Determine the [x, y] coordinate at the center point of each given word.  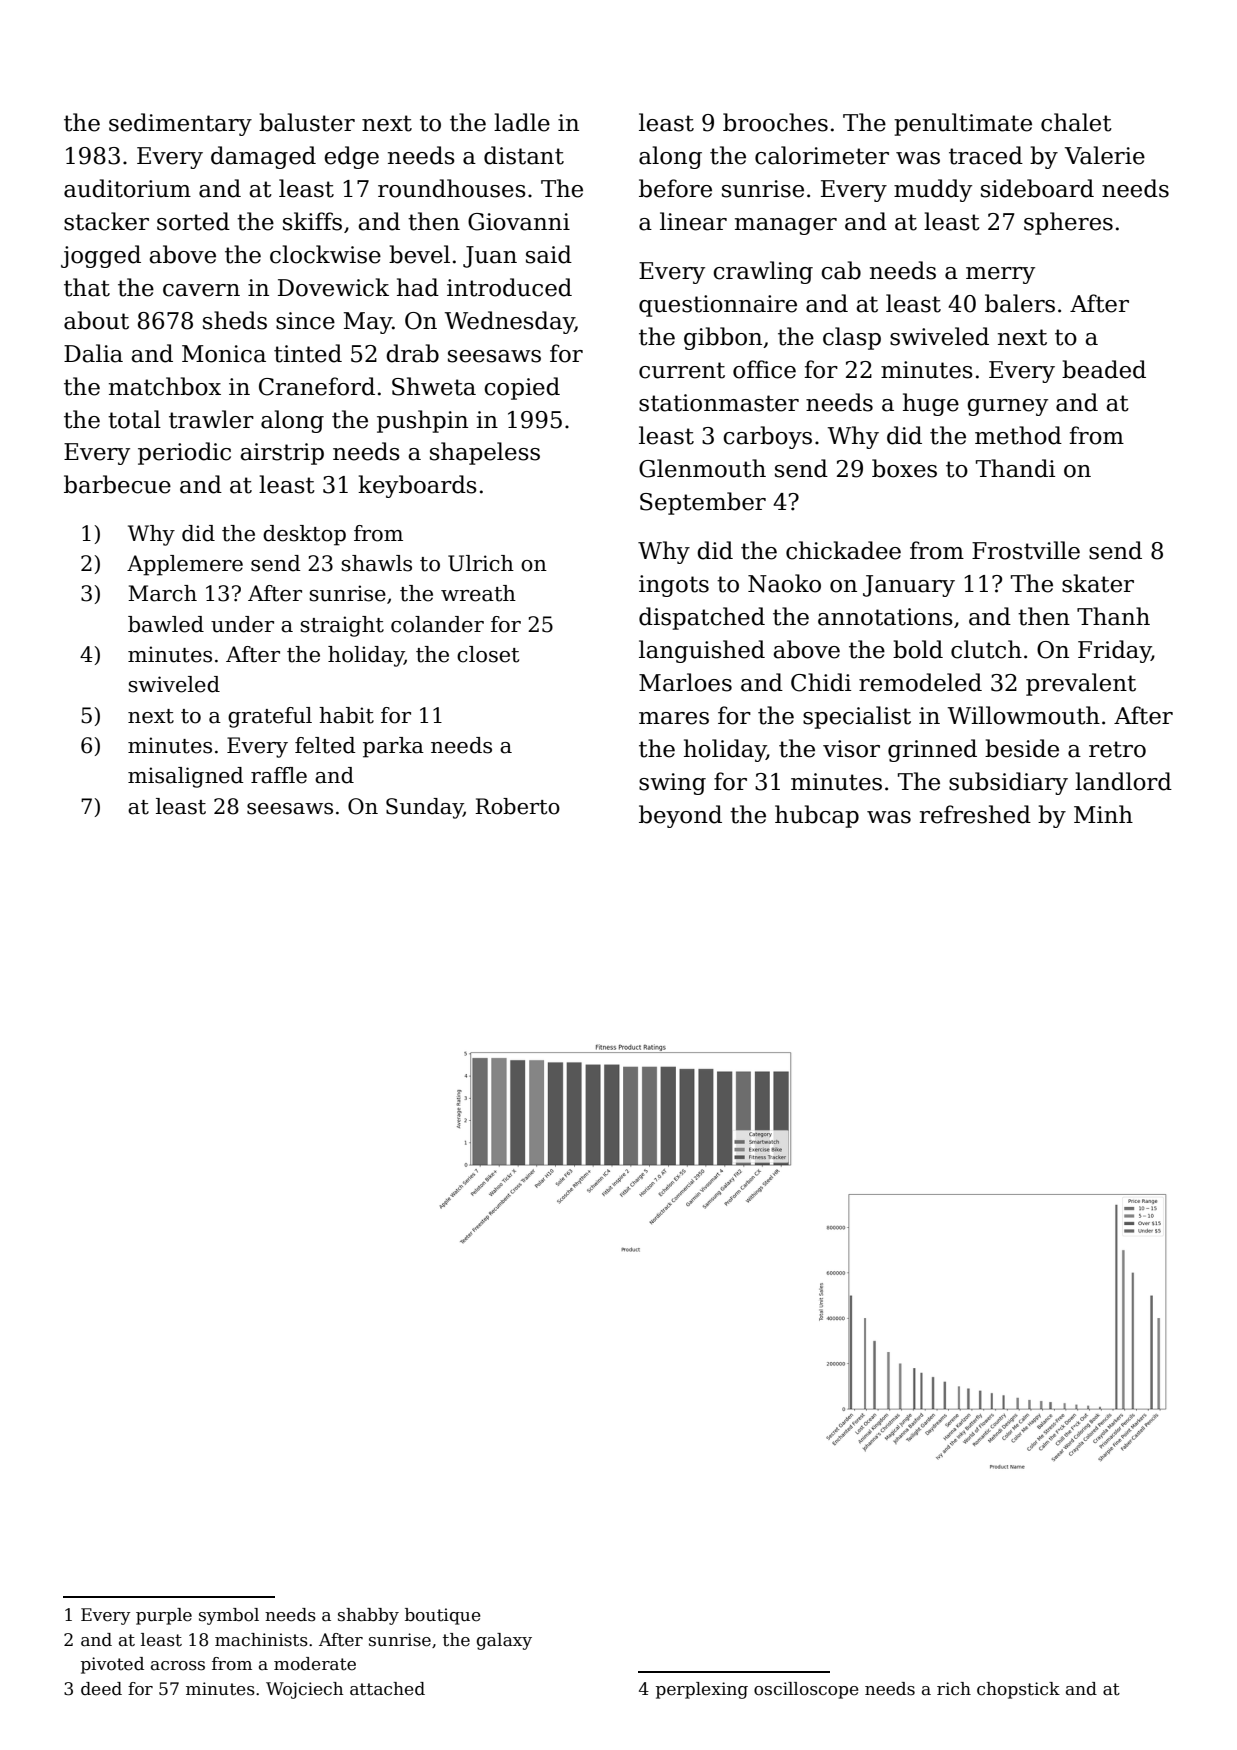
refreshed [975, 814]
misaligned [186, 777]
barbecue [117, 484]
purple [164, 1616]
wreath [478, 593]
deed [101, 1689]
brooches [775, 122]
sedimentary [180, 124]
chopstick [1018, 1690]
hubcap [817, 816]
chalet [1076, 122]
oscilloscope [806, 1690]
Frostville [1026, 550]
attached [387, 1689]
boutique [443, 1616]
